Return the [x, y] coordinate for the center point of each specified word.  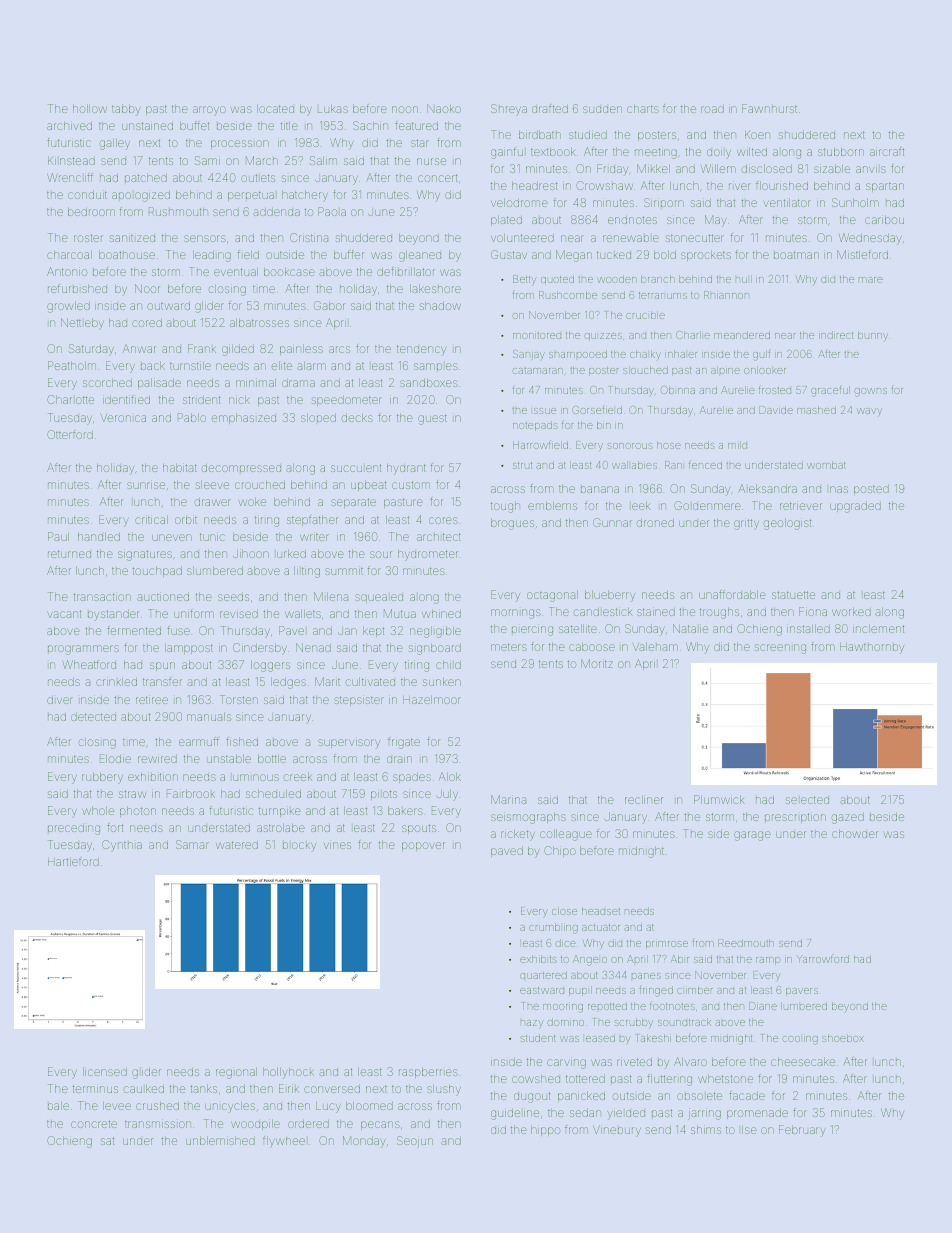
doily [719, 154]
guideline [515, 1114]
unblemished [220, 1141]
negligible [435, 632]
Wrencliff [70, 177]
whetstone [725, 1079]
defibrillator [406, 271]
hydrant [406, 469]
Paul [58, 536]
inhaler [681, 354]
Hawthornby [872, 648]
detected [93, 717]
